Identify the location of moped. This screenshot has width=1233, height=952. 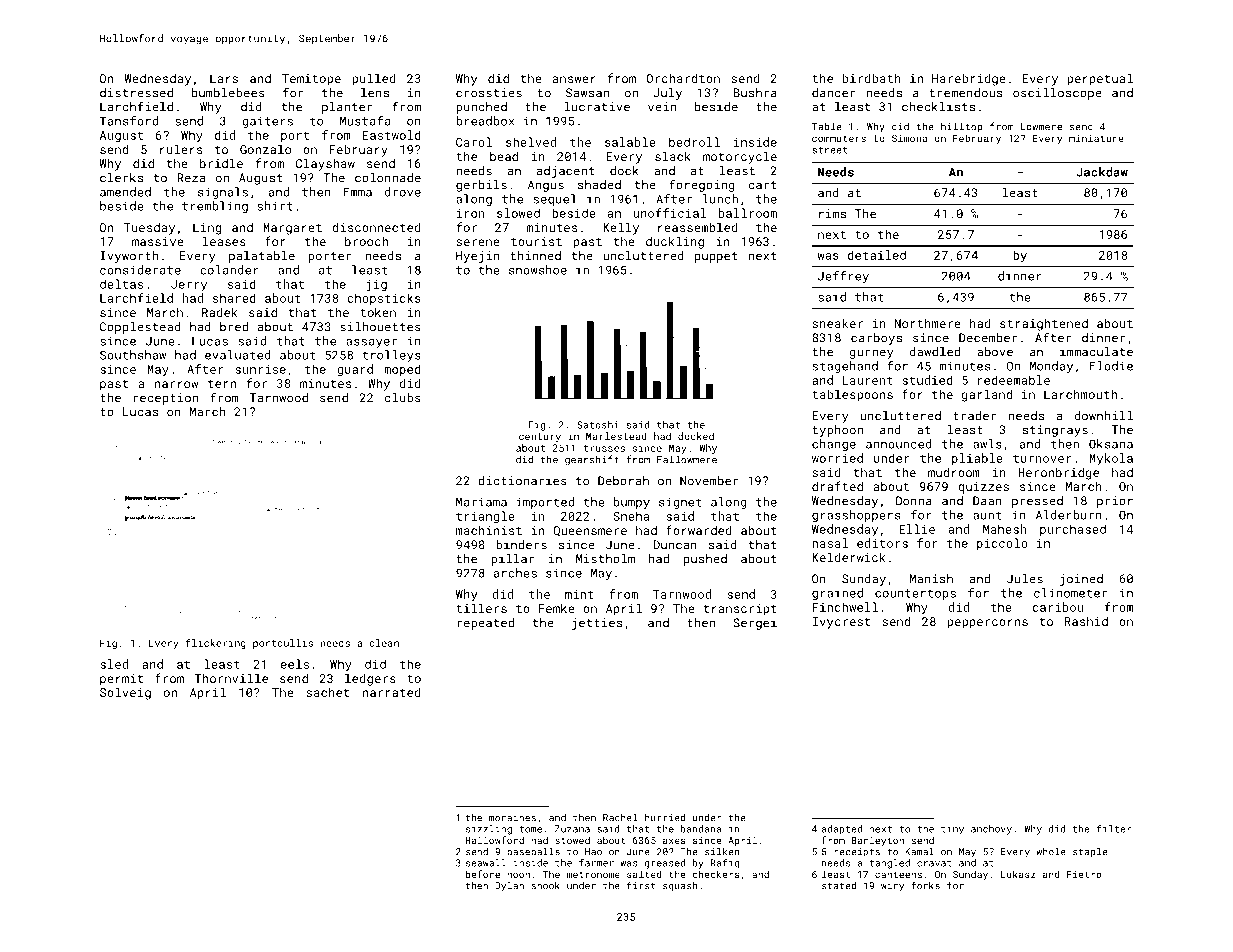
(402, 370).
